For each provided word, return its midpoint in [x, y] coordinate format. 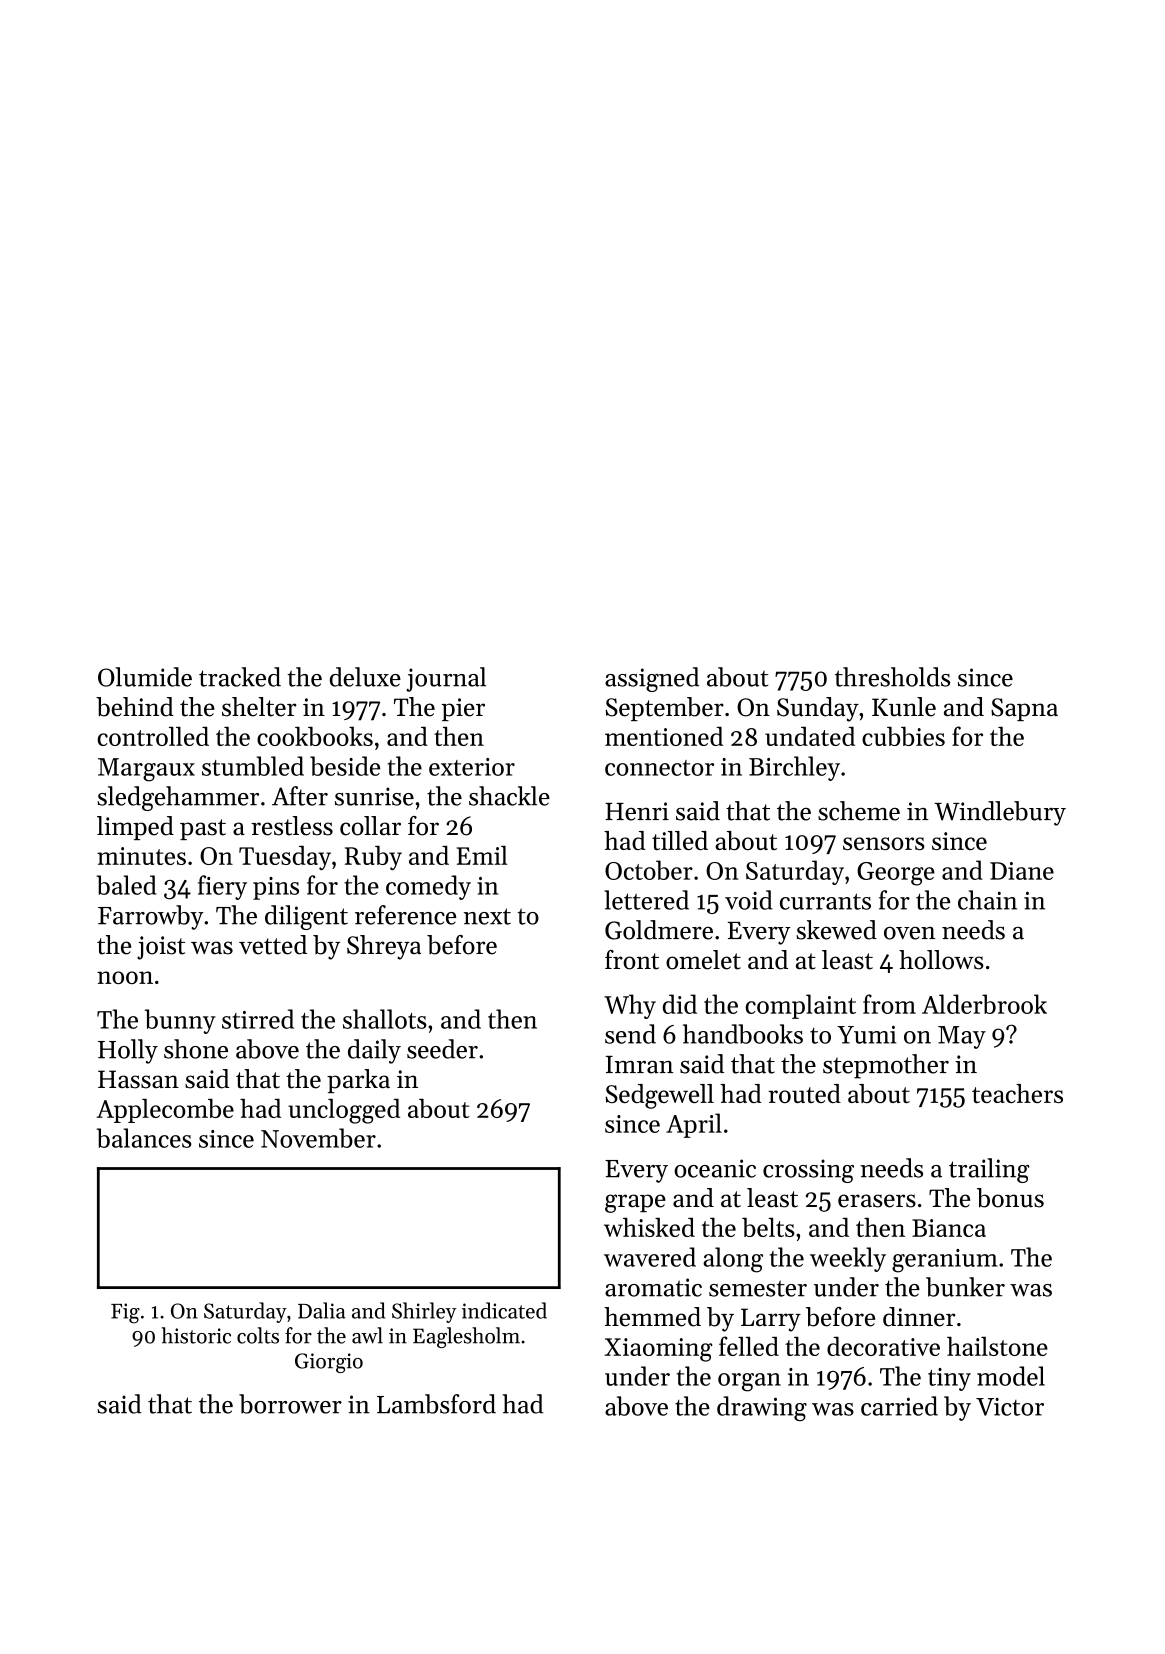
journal [446, 679]
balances [144, 1138]
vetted [273, 945]
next [487, 916]
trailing [989, 1170]
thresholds [892, 677]
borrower [290, 1404]
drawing [762, 1408]
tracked [240, 677]
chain [987, 900]
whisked [649, 1227]
